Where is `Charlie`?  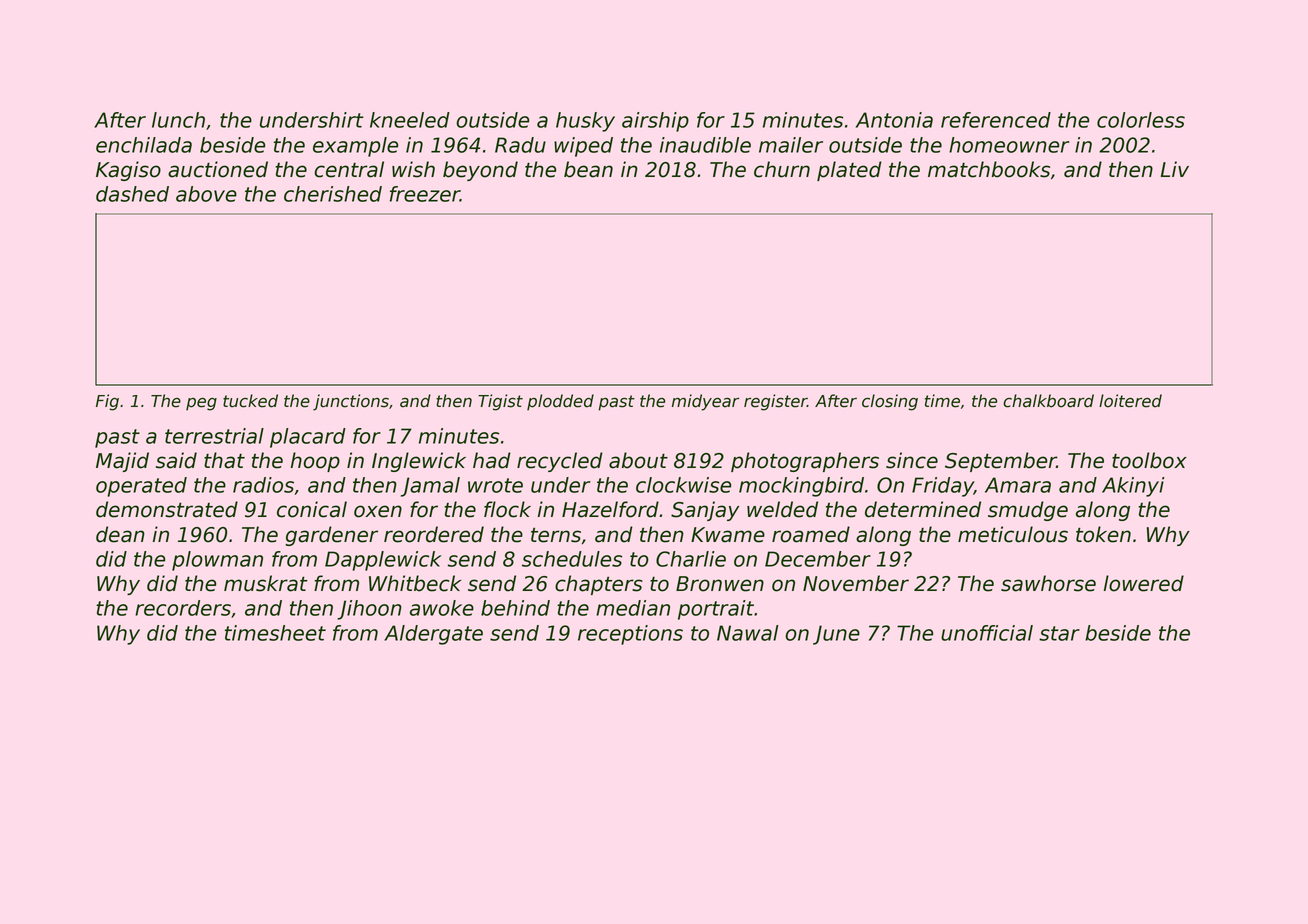 Charlie is located at coordinates (691, 559).
